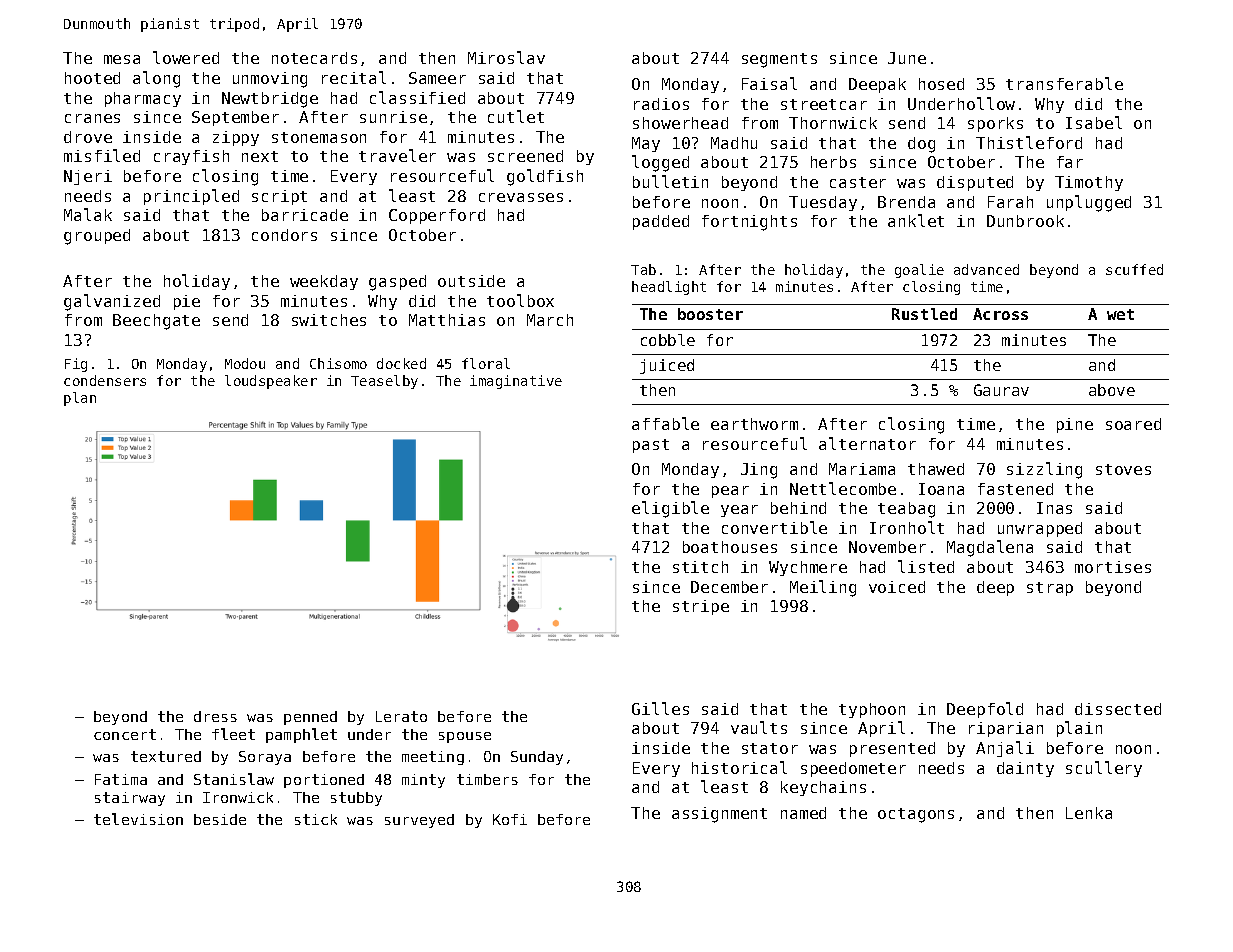 The image size is (1233, 952). I want to click on Magdalena, so click(990, 548).
